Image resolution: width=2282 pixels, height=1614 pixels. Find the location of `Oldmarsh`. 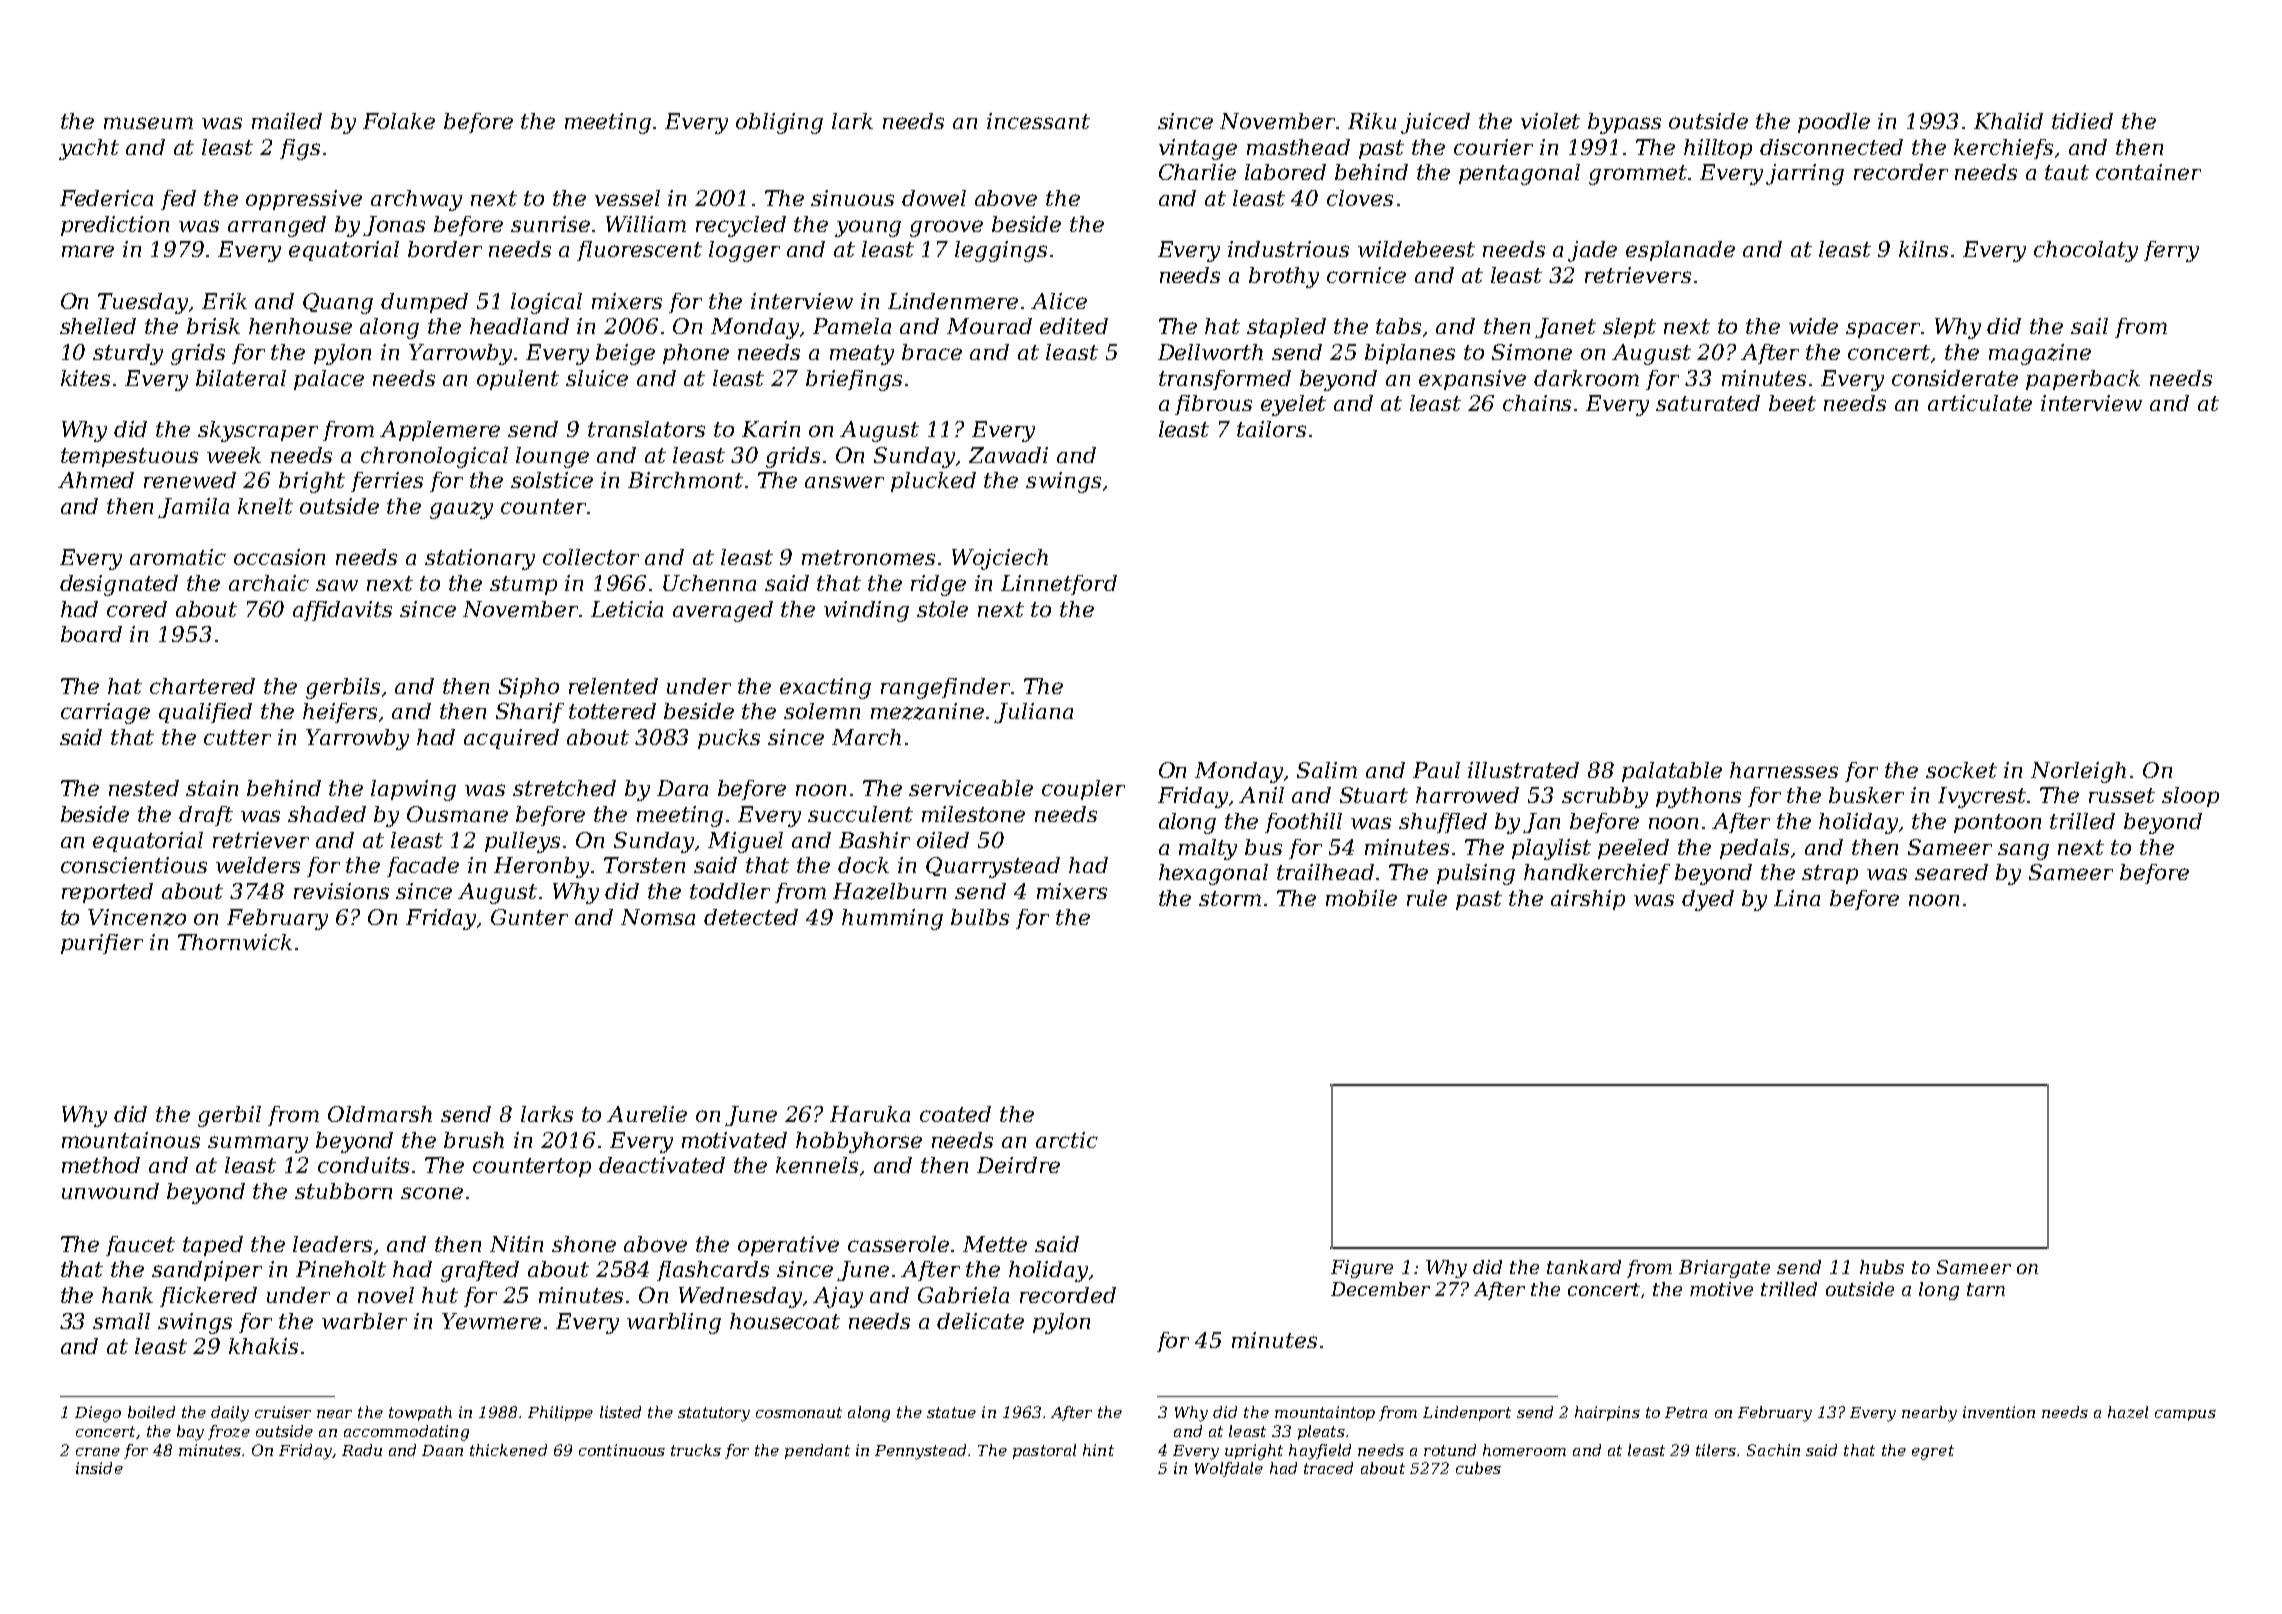

Oldmarsh is located at coordinates (380, 1114).
